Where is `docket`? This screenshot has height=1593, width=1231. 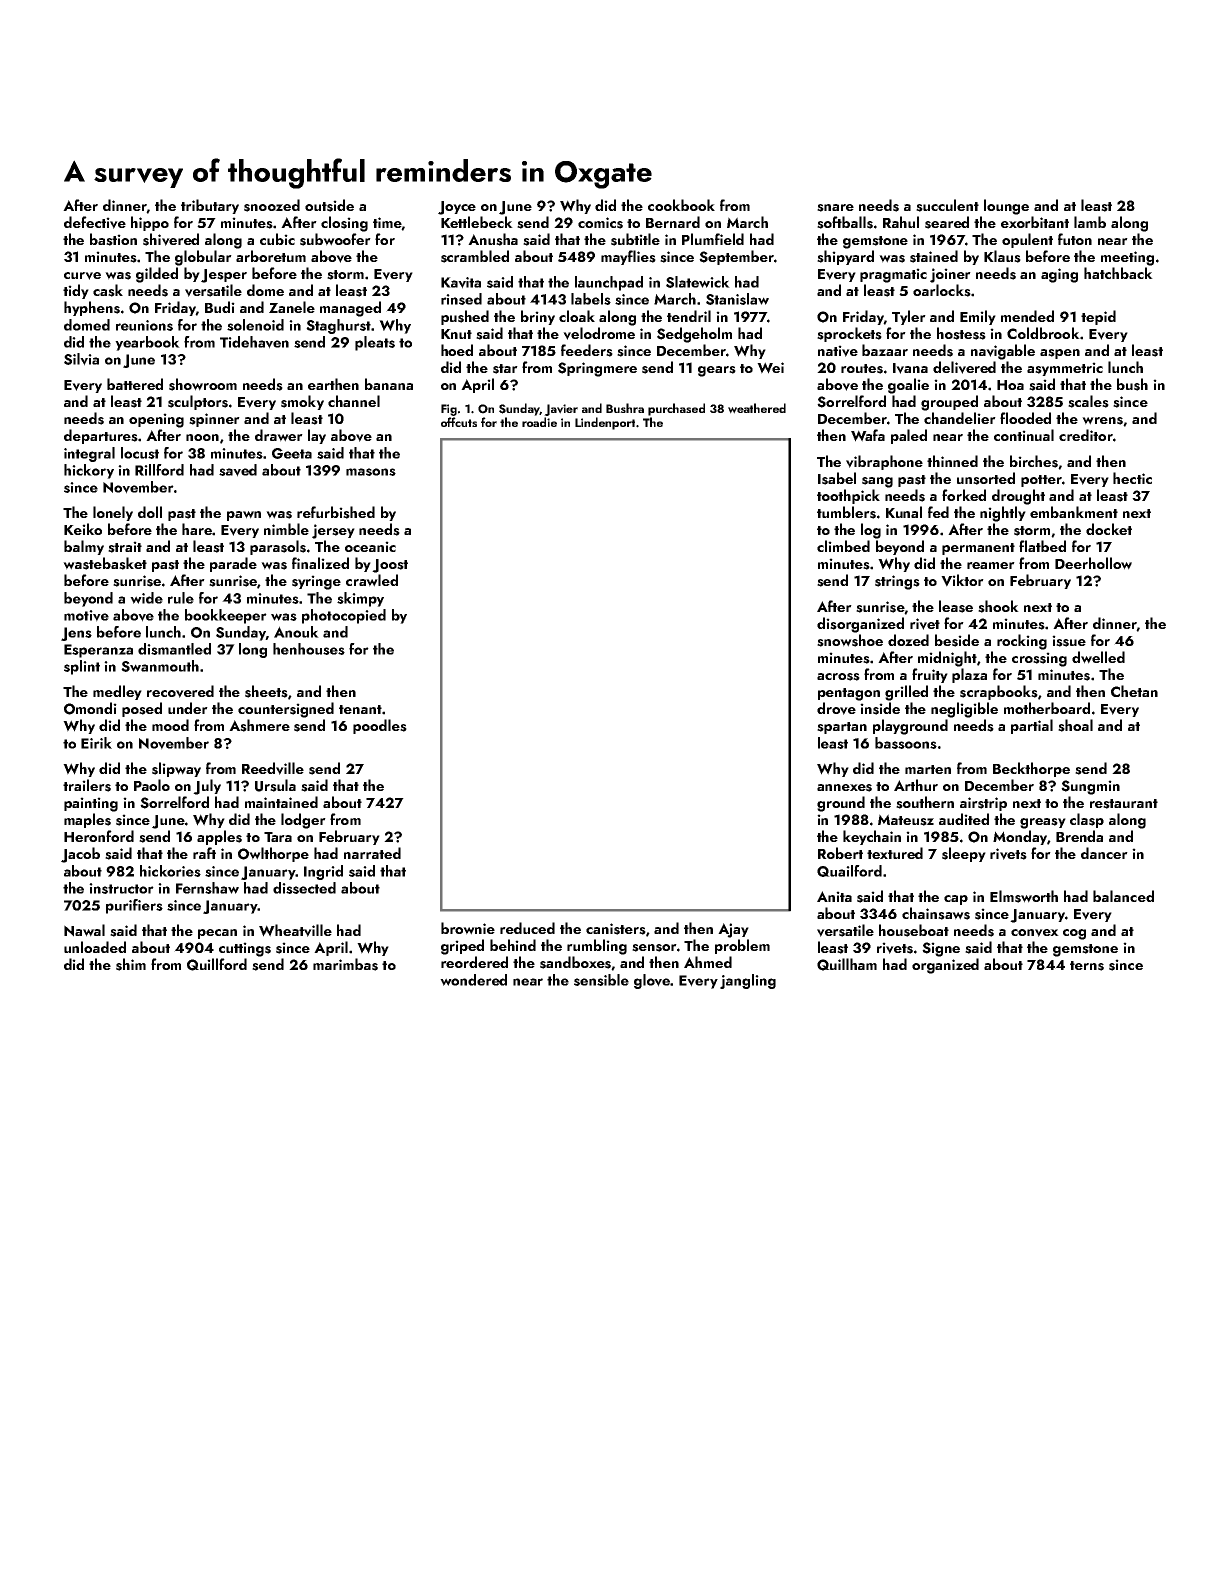
docket is located at coordinates (1109, 529).
